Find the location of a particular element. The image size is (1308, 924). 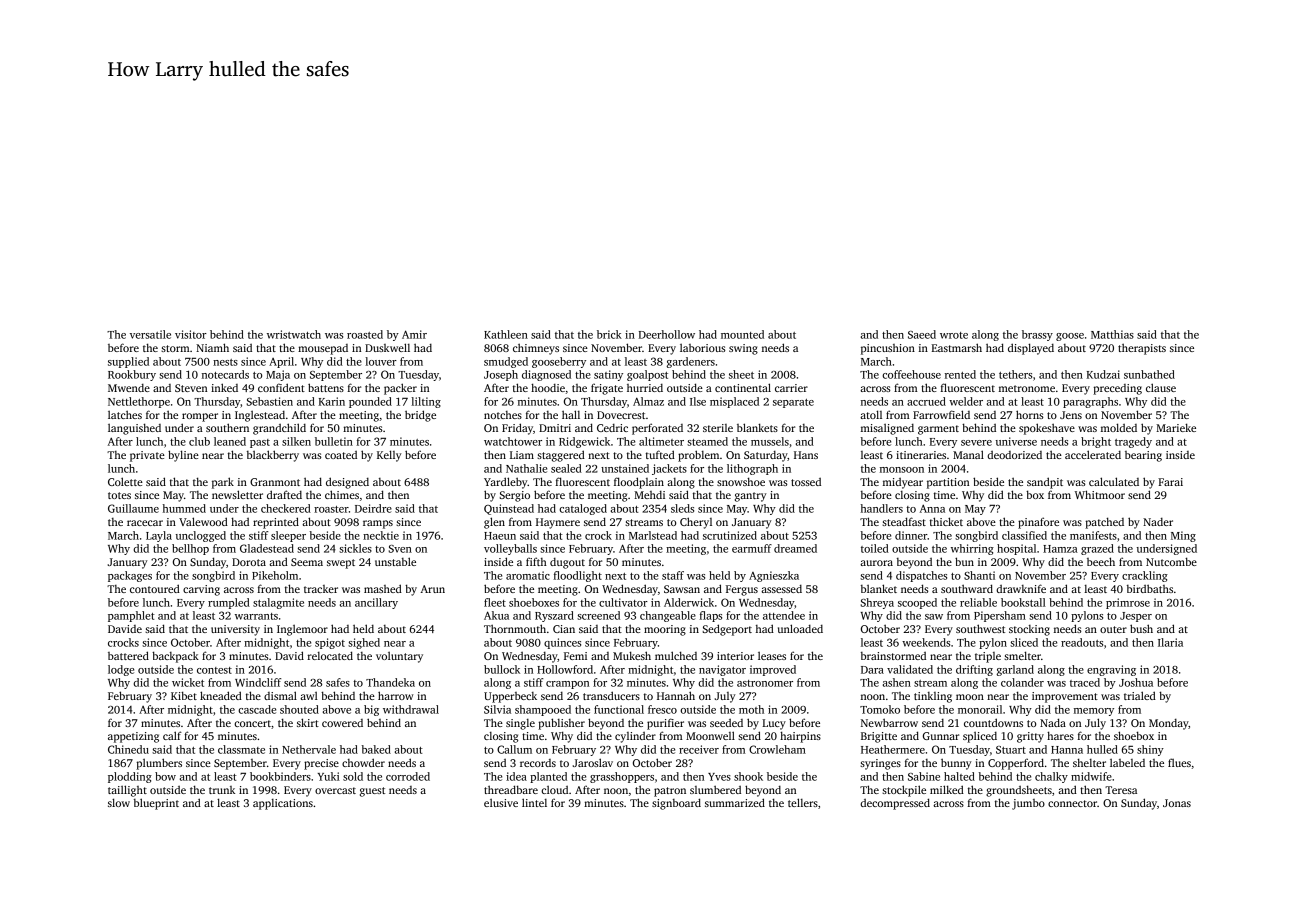

sealed is located at coordinates (566, 468).
